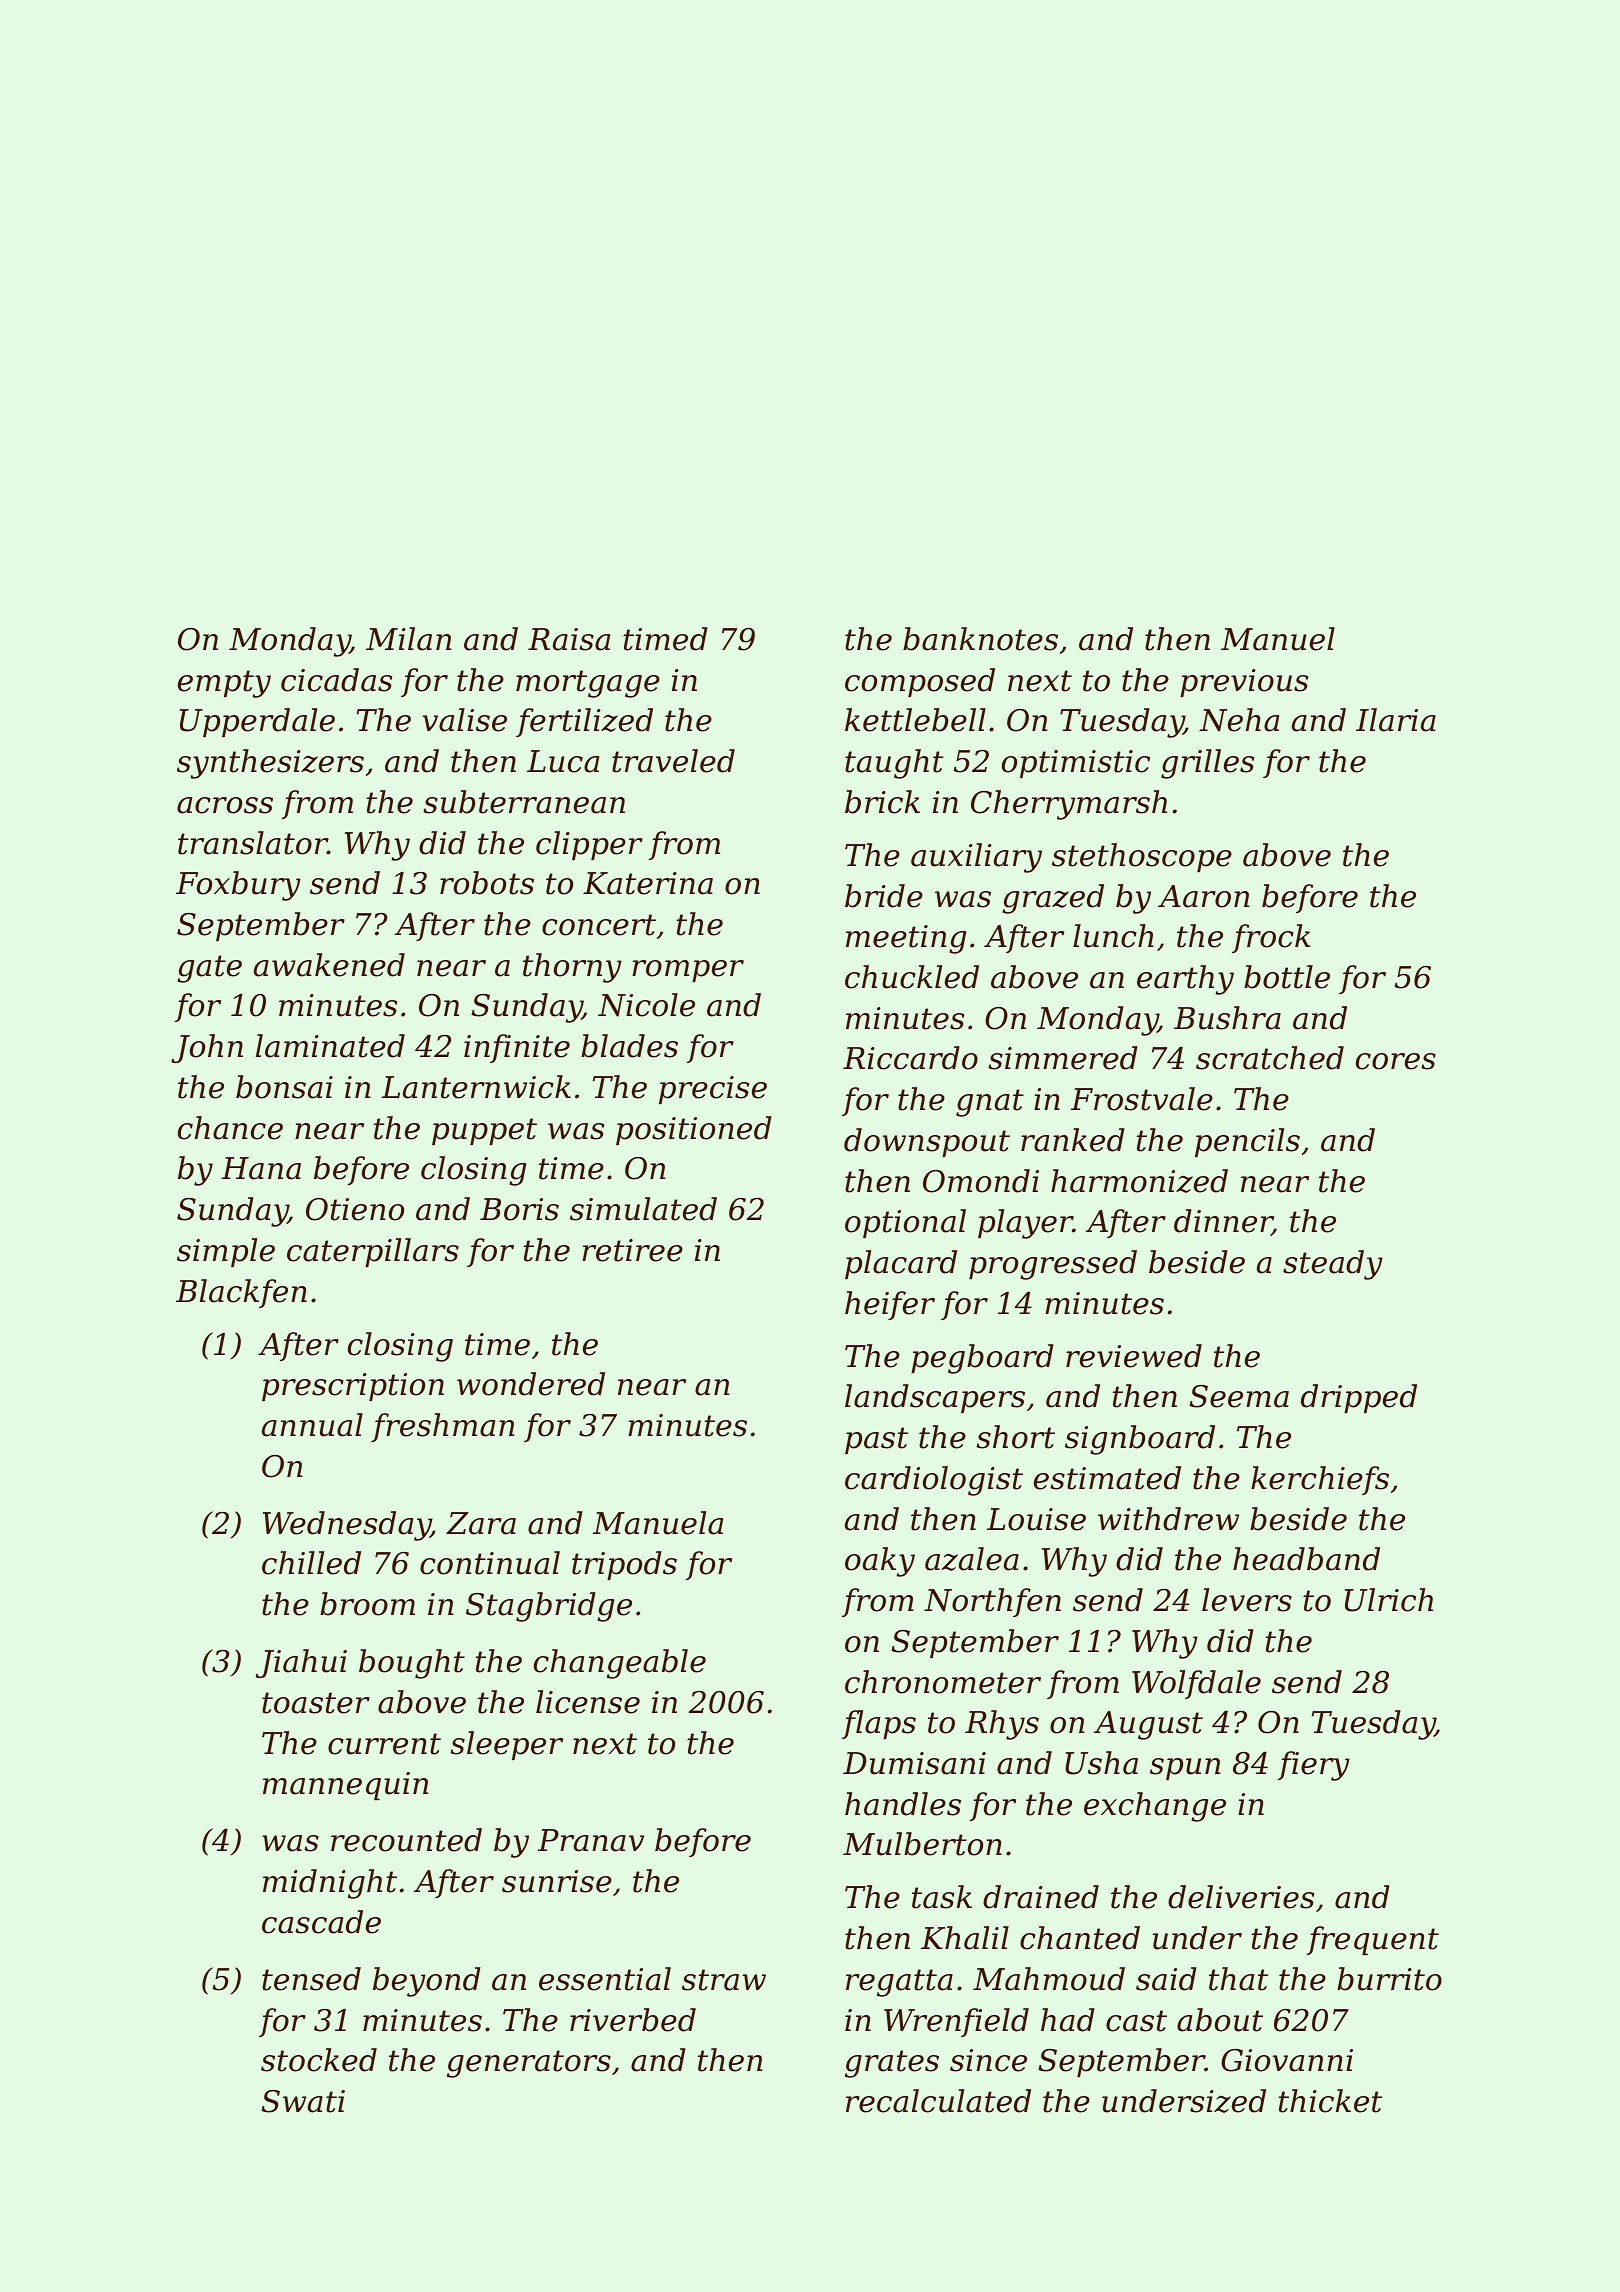  What do you see at coordinates (1142, 1099) in the screenshot?
I see `Frostvale` at bounding box center [1142, 1099].
